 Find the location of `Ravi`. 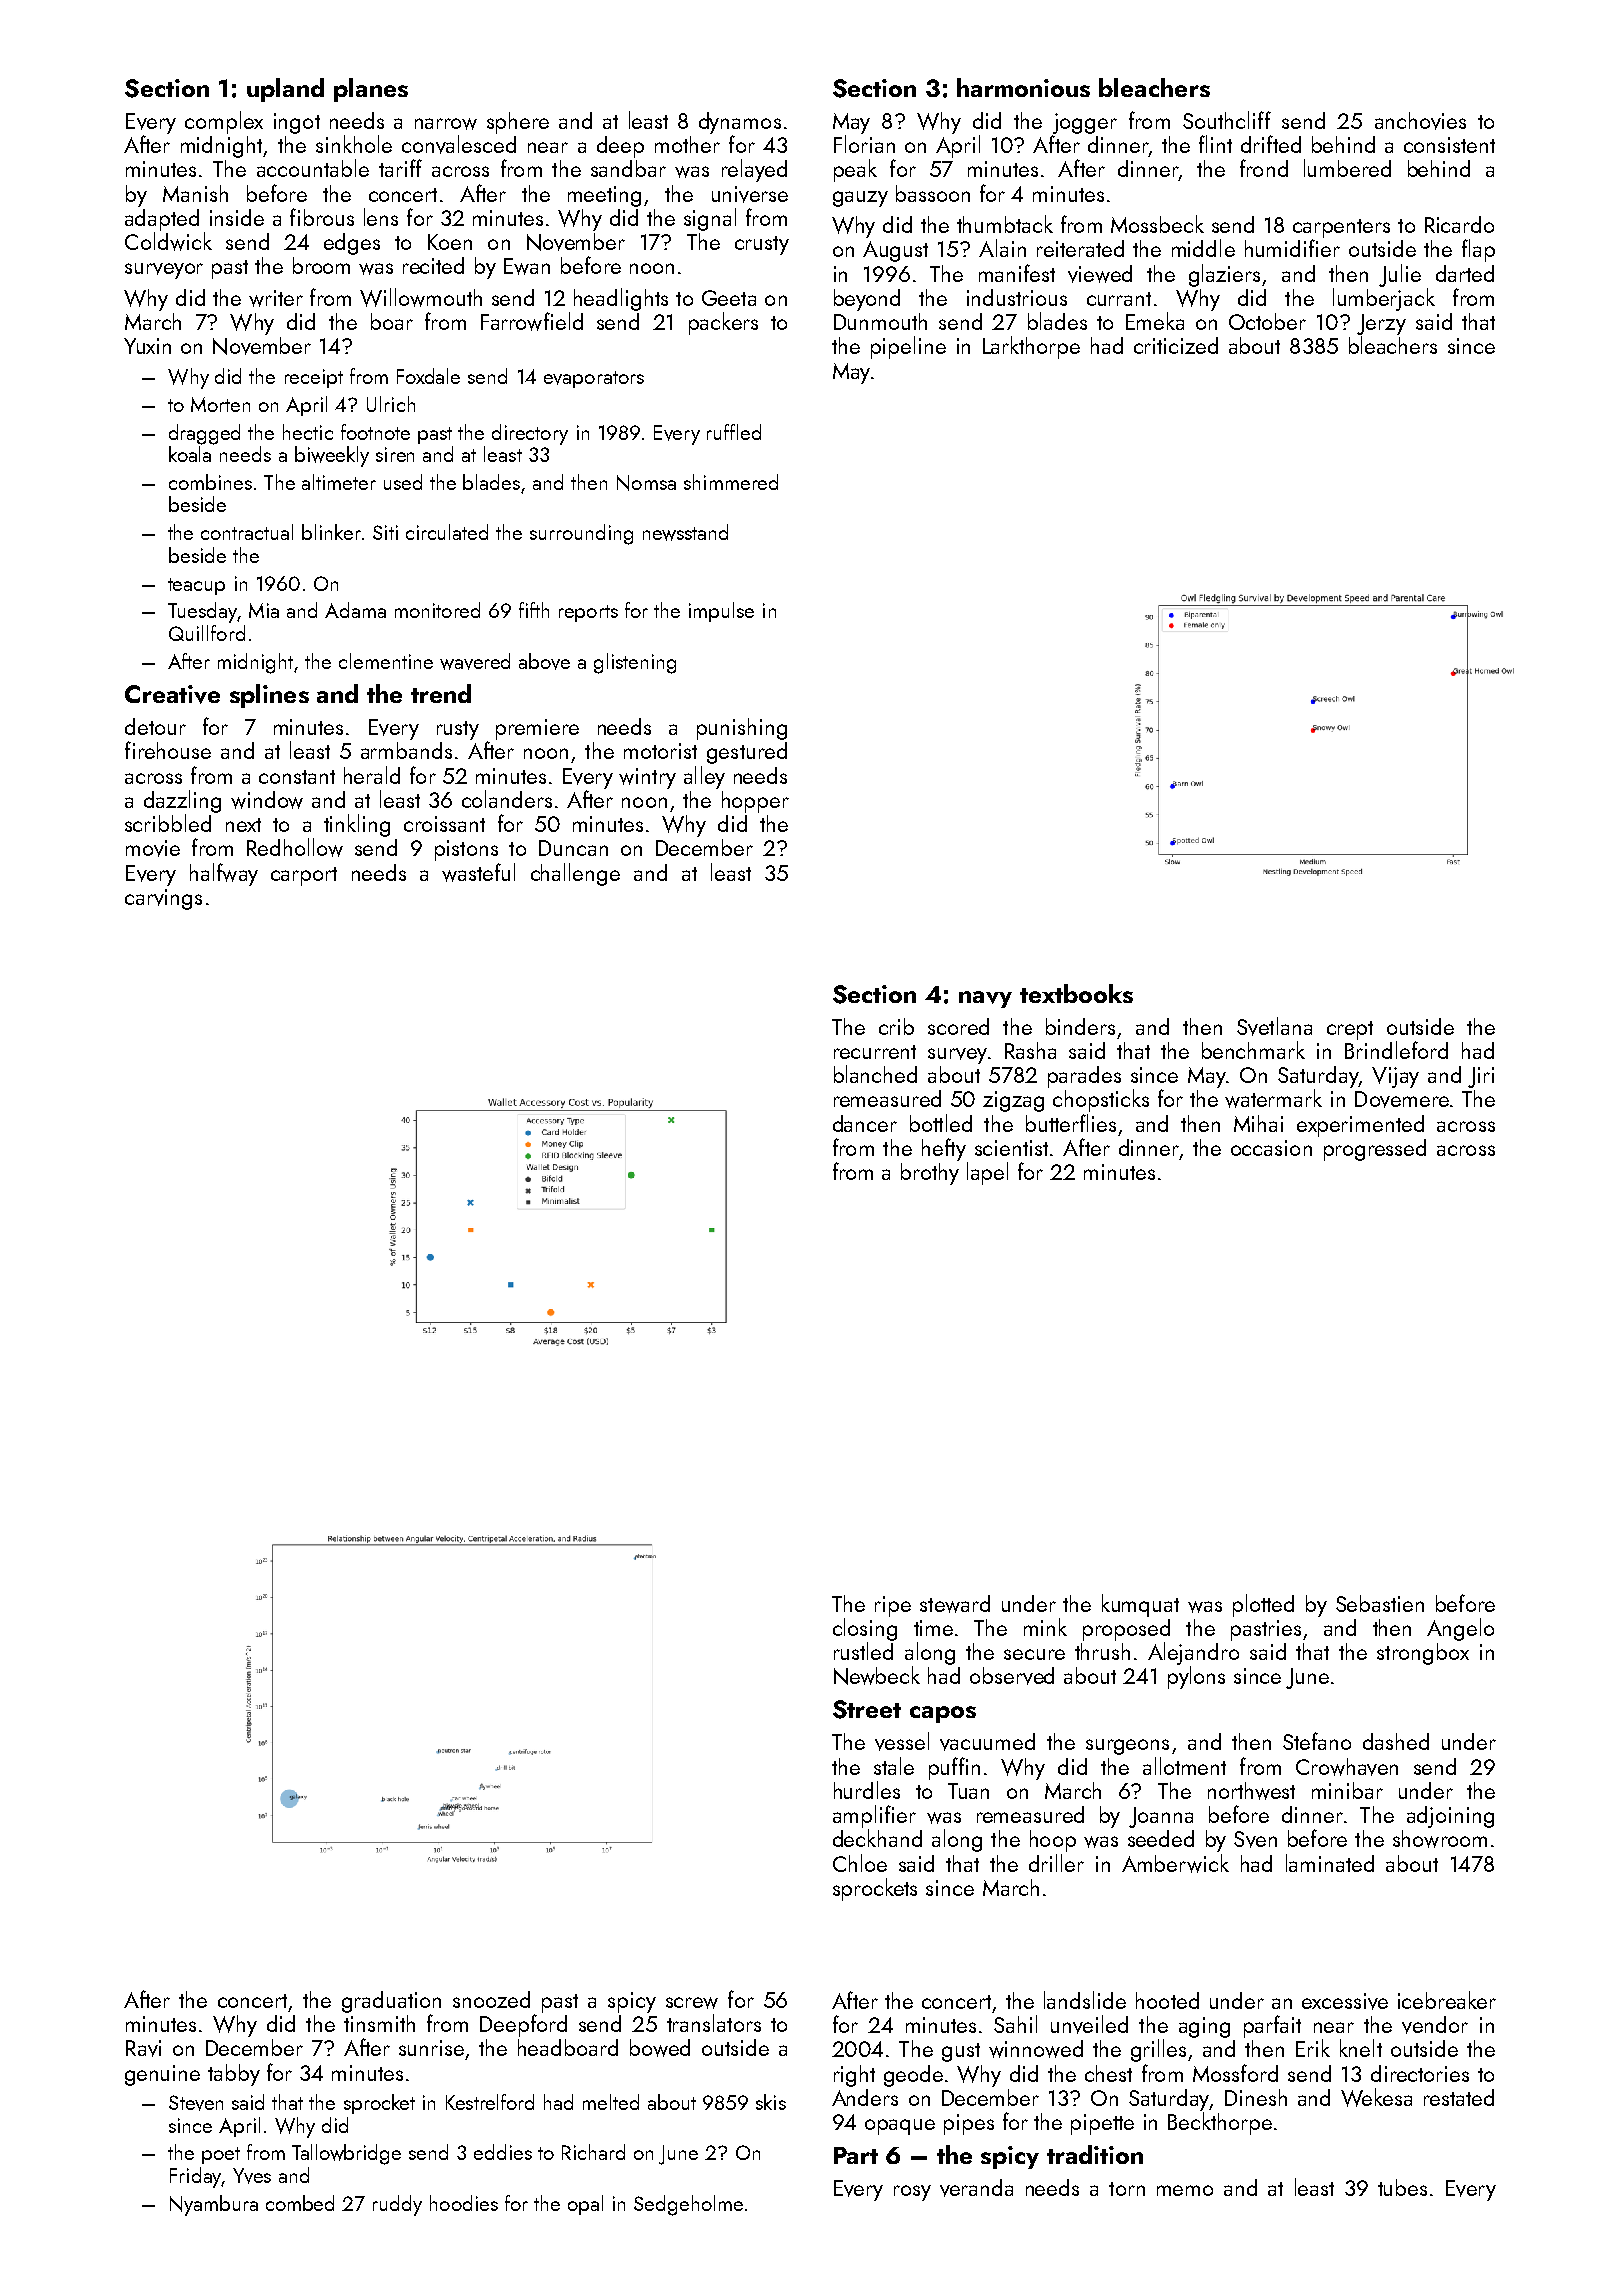

Ravi is located at coordinates (143, 2048).
